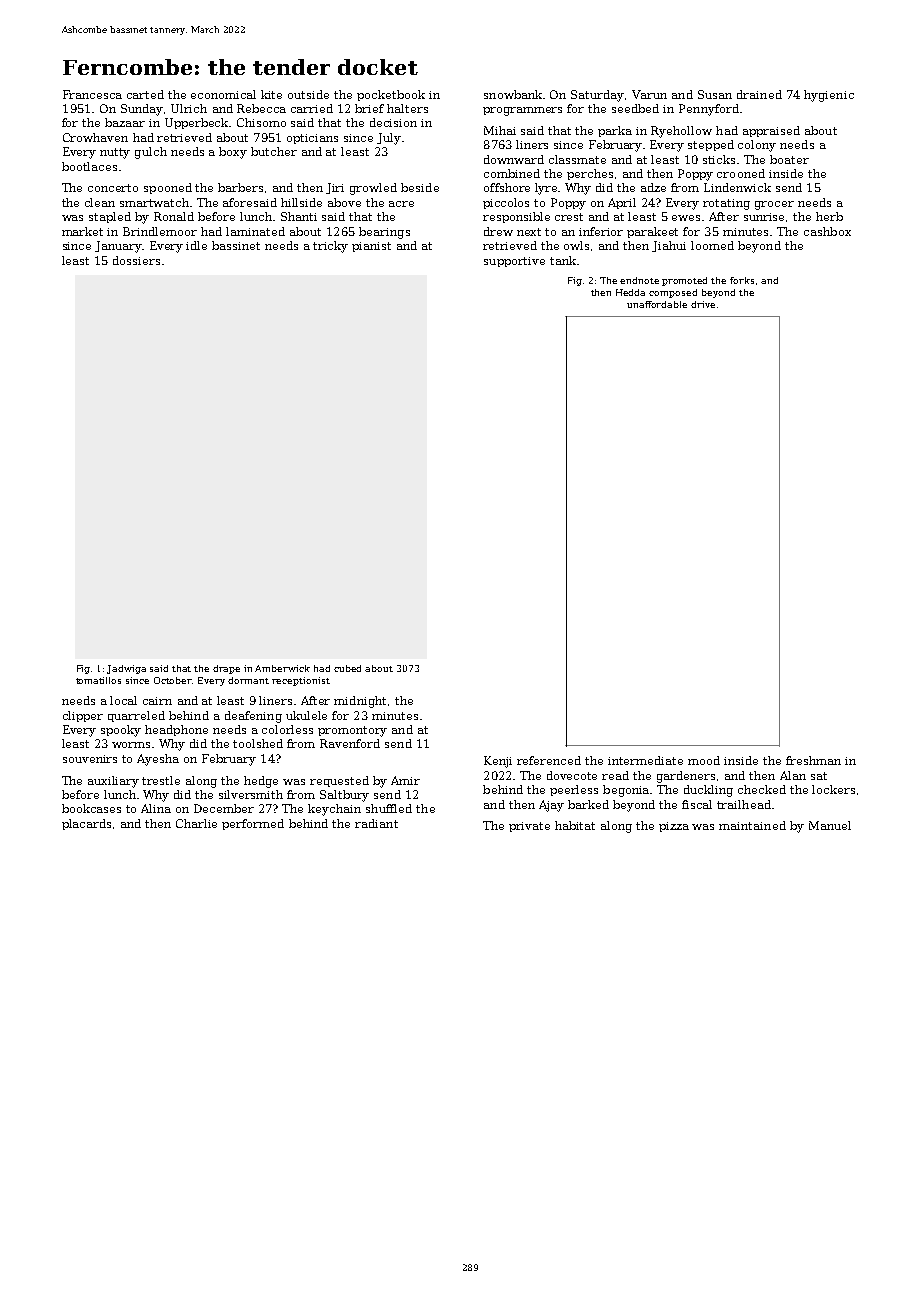  I want to click on freshman, so click(813, 760).
